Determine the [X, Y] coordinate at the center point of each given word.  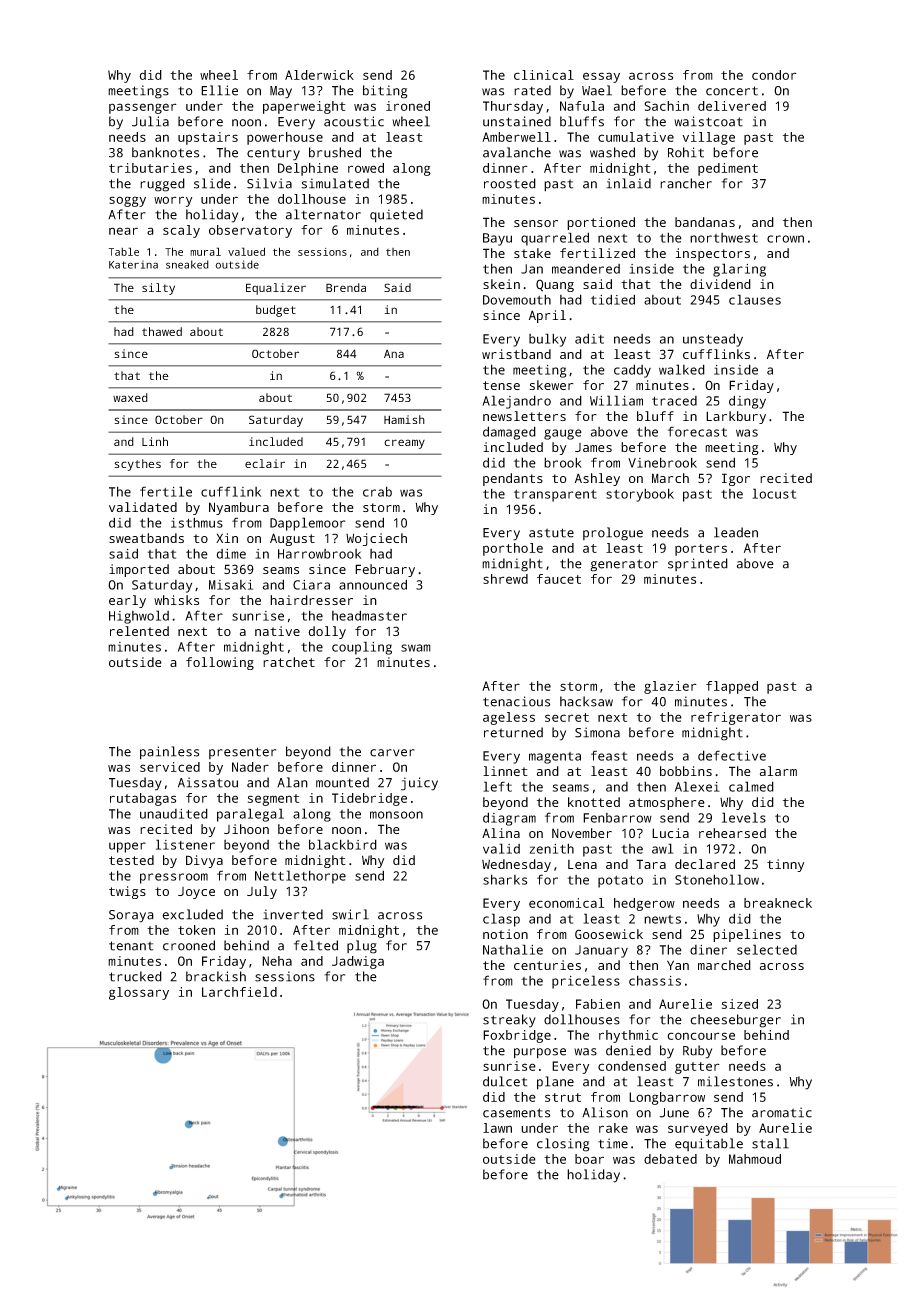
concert [732, 91]
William [616, 400]
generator [624, 565]
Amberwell [516, 137]
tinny [785, 865]
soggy [127, 201]
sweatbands [146, 538]
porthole [513, 549]
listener [185, 844]
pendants [513, 479]
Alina [501, 833]
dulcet [505, 1081]
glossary [139, 993]
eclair [265, 463]
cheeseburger [735, 1021]
